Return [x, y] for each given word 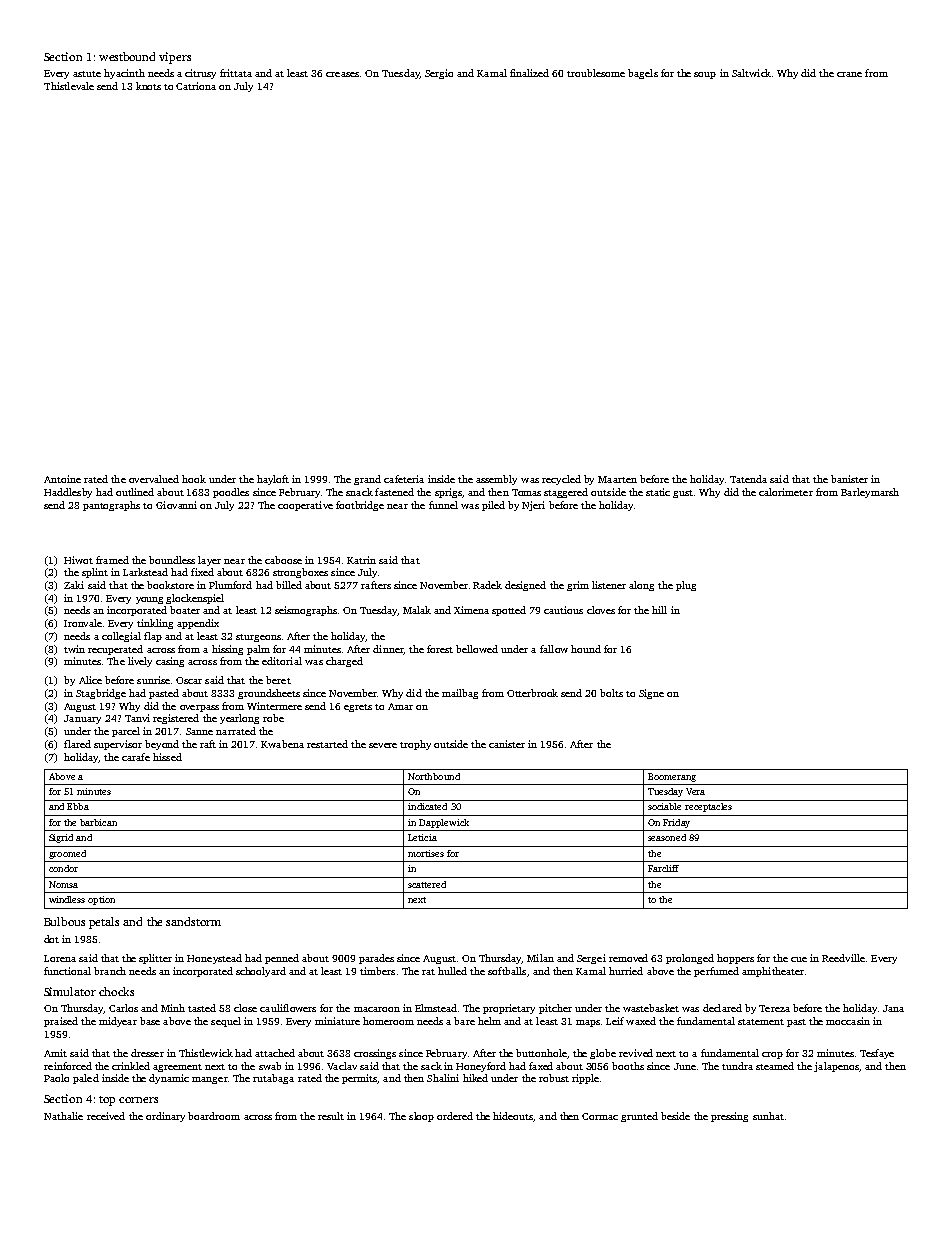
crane [849, 74]
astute [87, 74]
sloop [421, 1117]
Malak [417, 610]
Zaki [74, 585]
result [331, 1116]
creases [342, 74]
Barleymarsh [870, 493]
